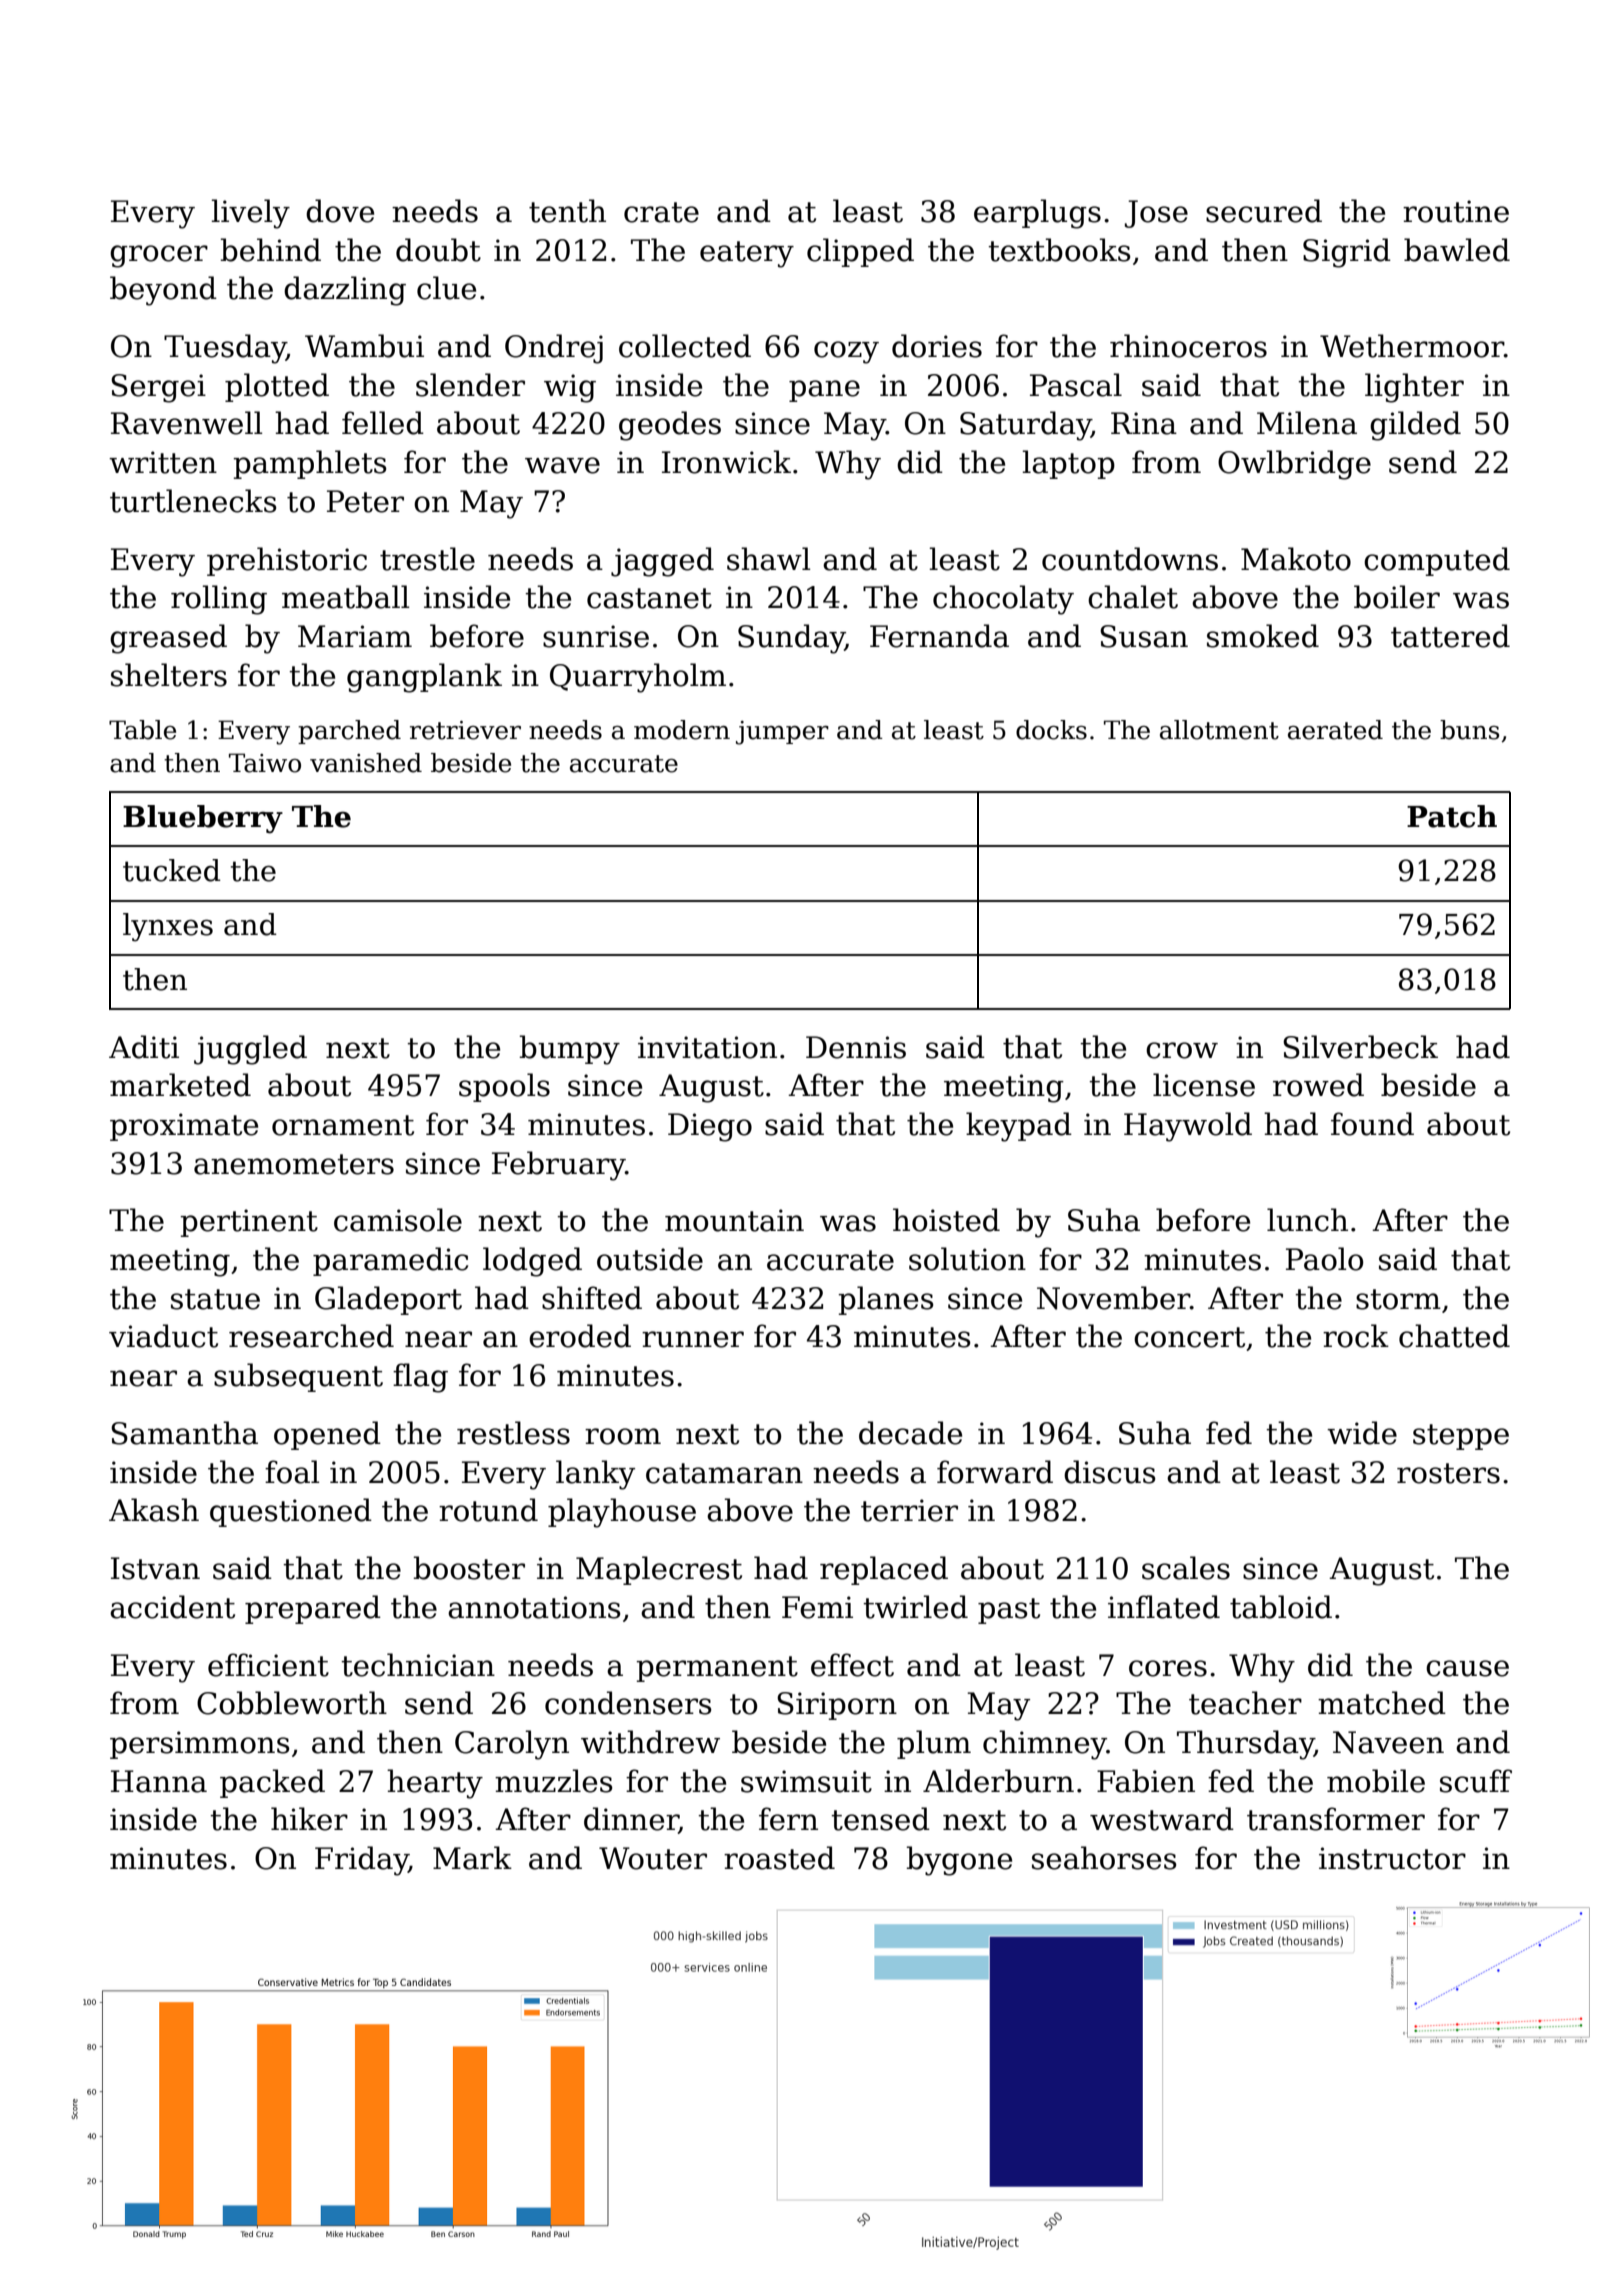 This screenshot has width=1620, height=2292. I want to click on dove, so click(340, 211).
